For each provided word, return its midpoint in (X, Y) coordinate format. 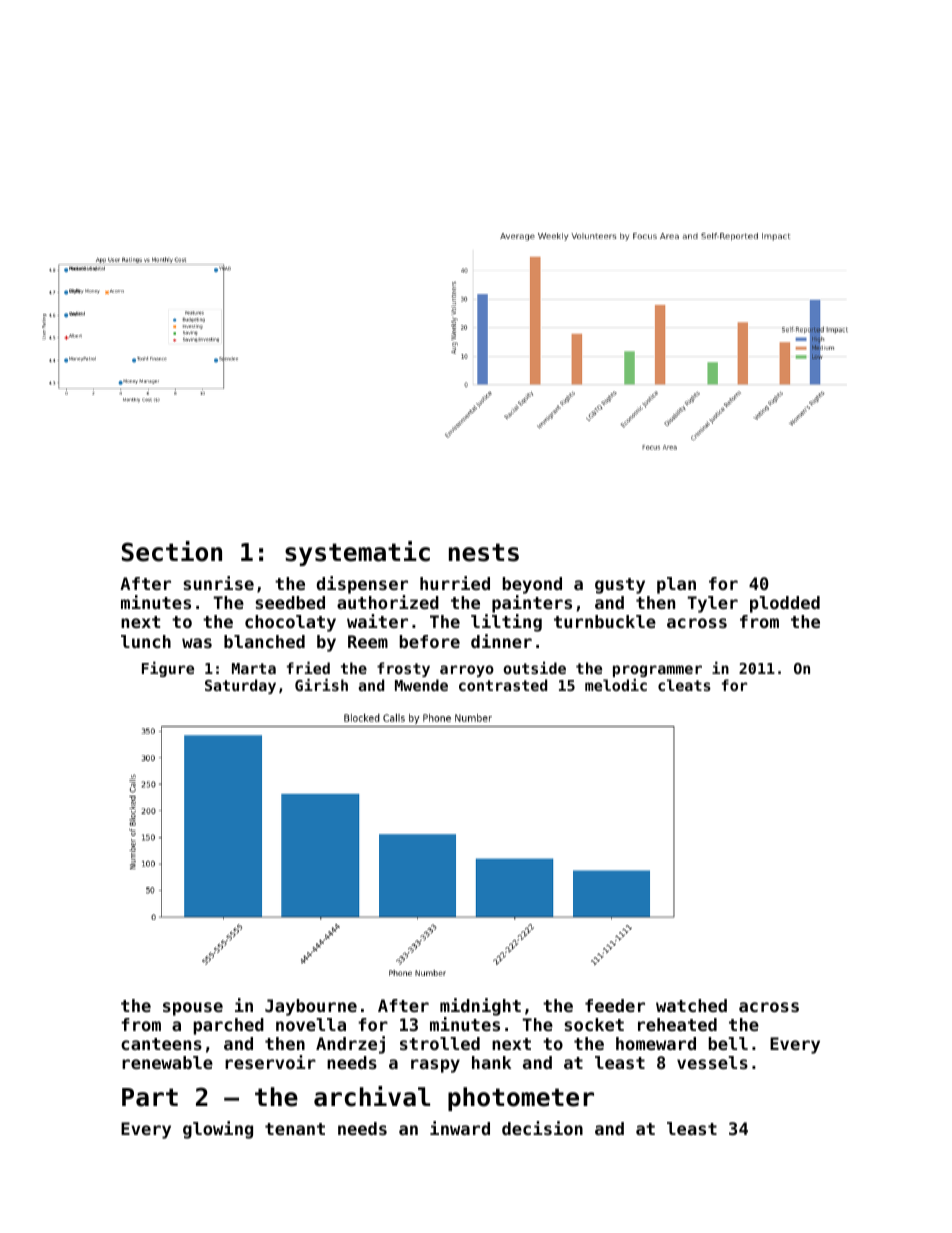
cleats (684, 685)
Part (150, 1097)
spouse (193, 1009)
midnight (480, 1007)
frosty (403, 669)
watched (691, 1005)
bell (728, 1043)
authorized (388, 602)
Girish (321, 684)
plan (676, 585)
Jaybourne (311, 1007)
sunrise (218, 583)
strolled (440, 1043)
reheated (677, 1024)
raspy (435, 1066)
